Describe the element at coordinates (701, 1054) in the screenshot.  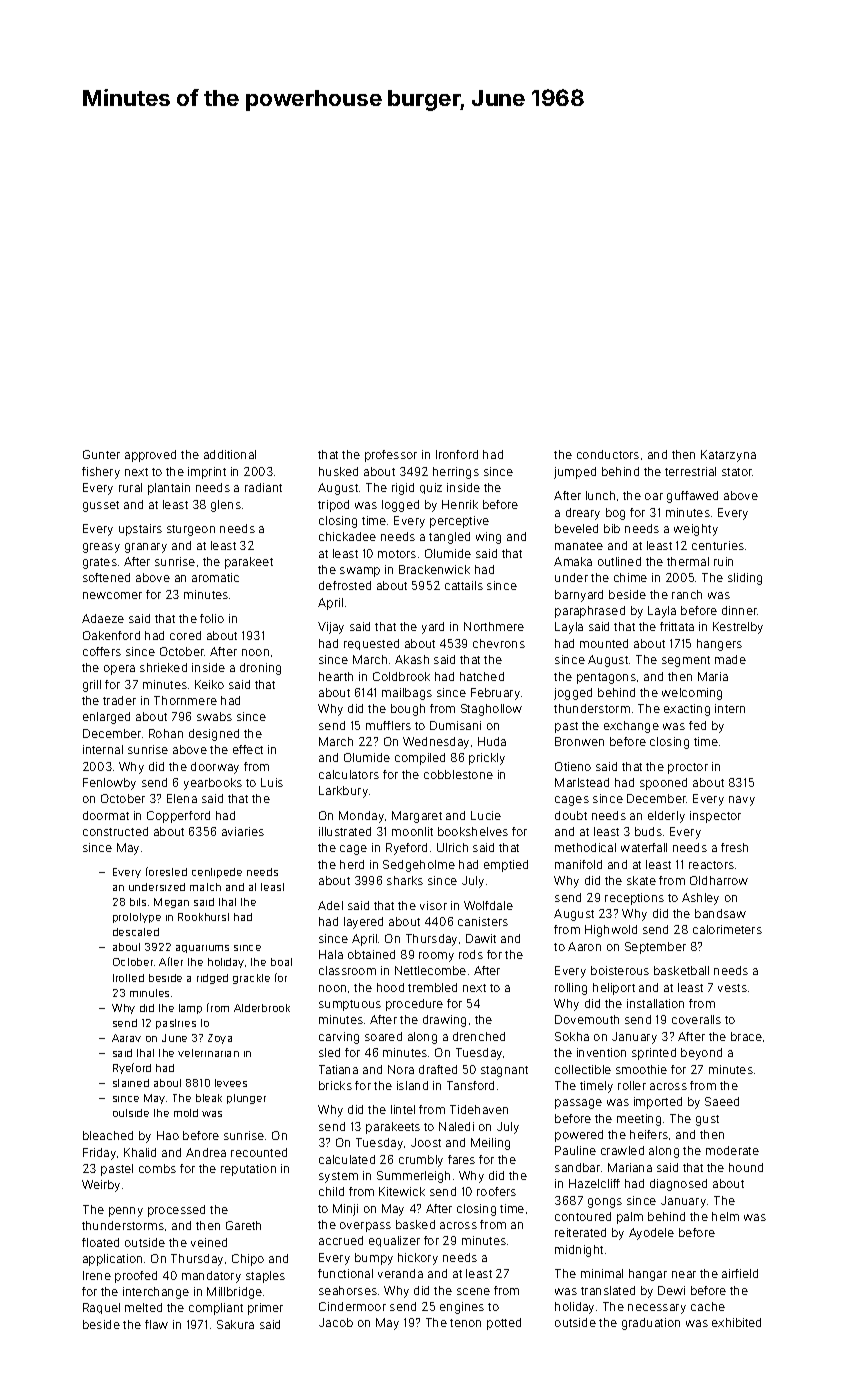
I see `beyond` at that location.
